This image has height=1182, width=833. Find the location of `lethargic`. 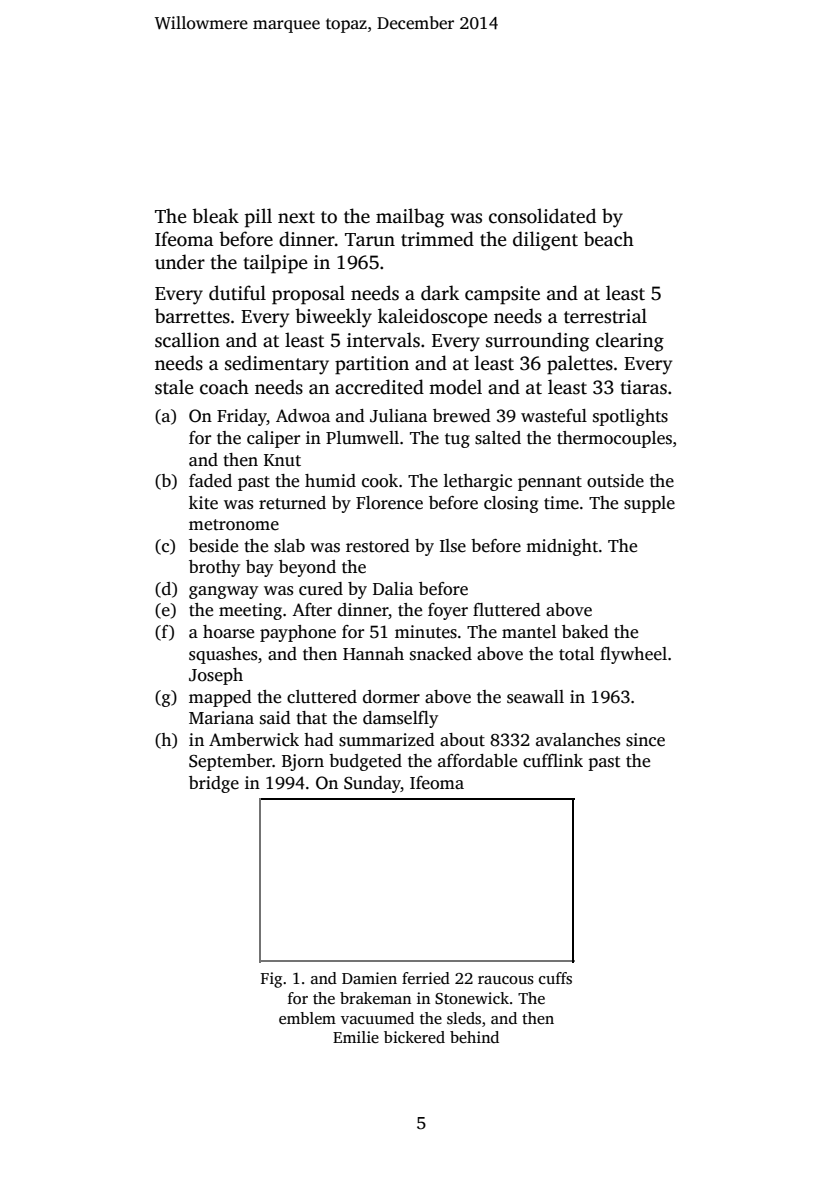

lethargic is located at coordinates (478, 482).
